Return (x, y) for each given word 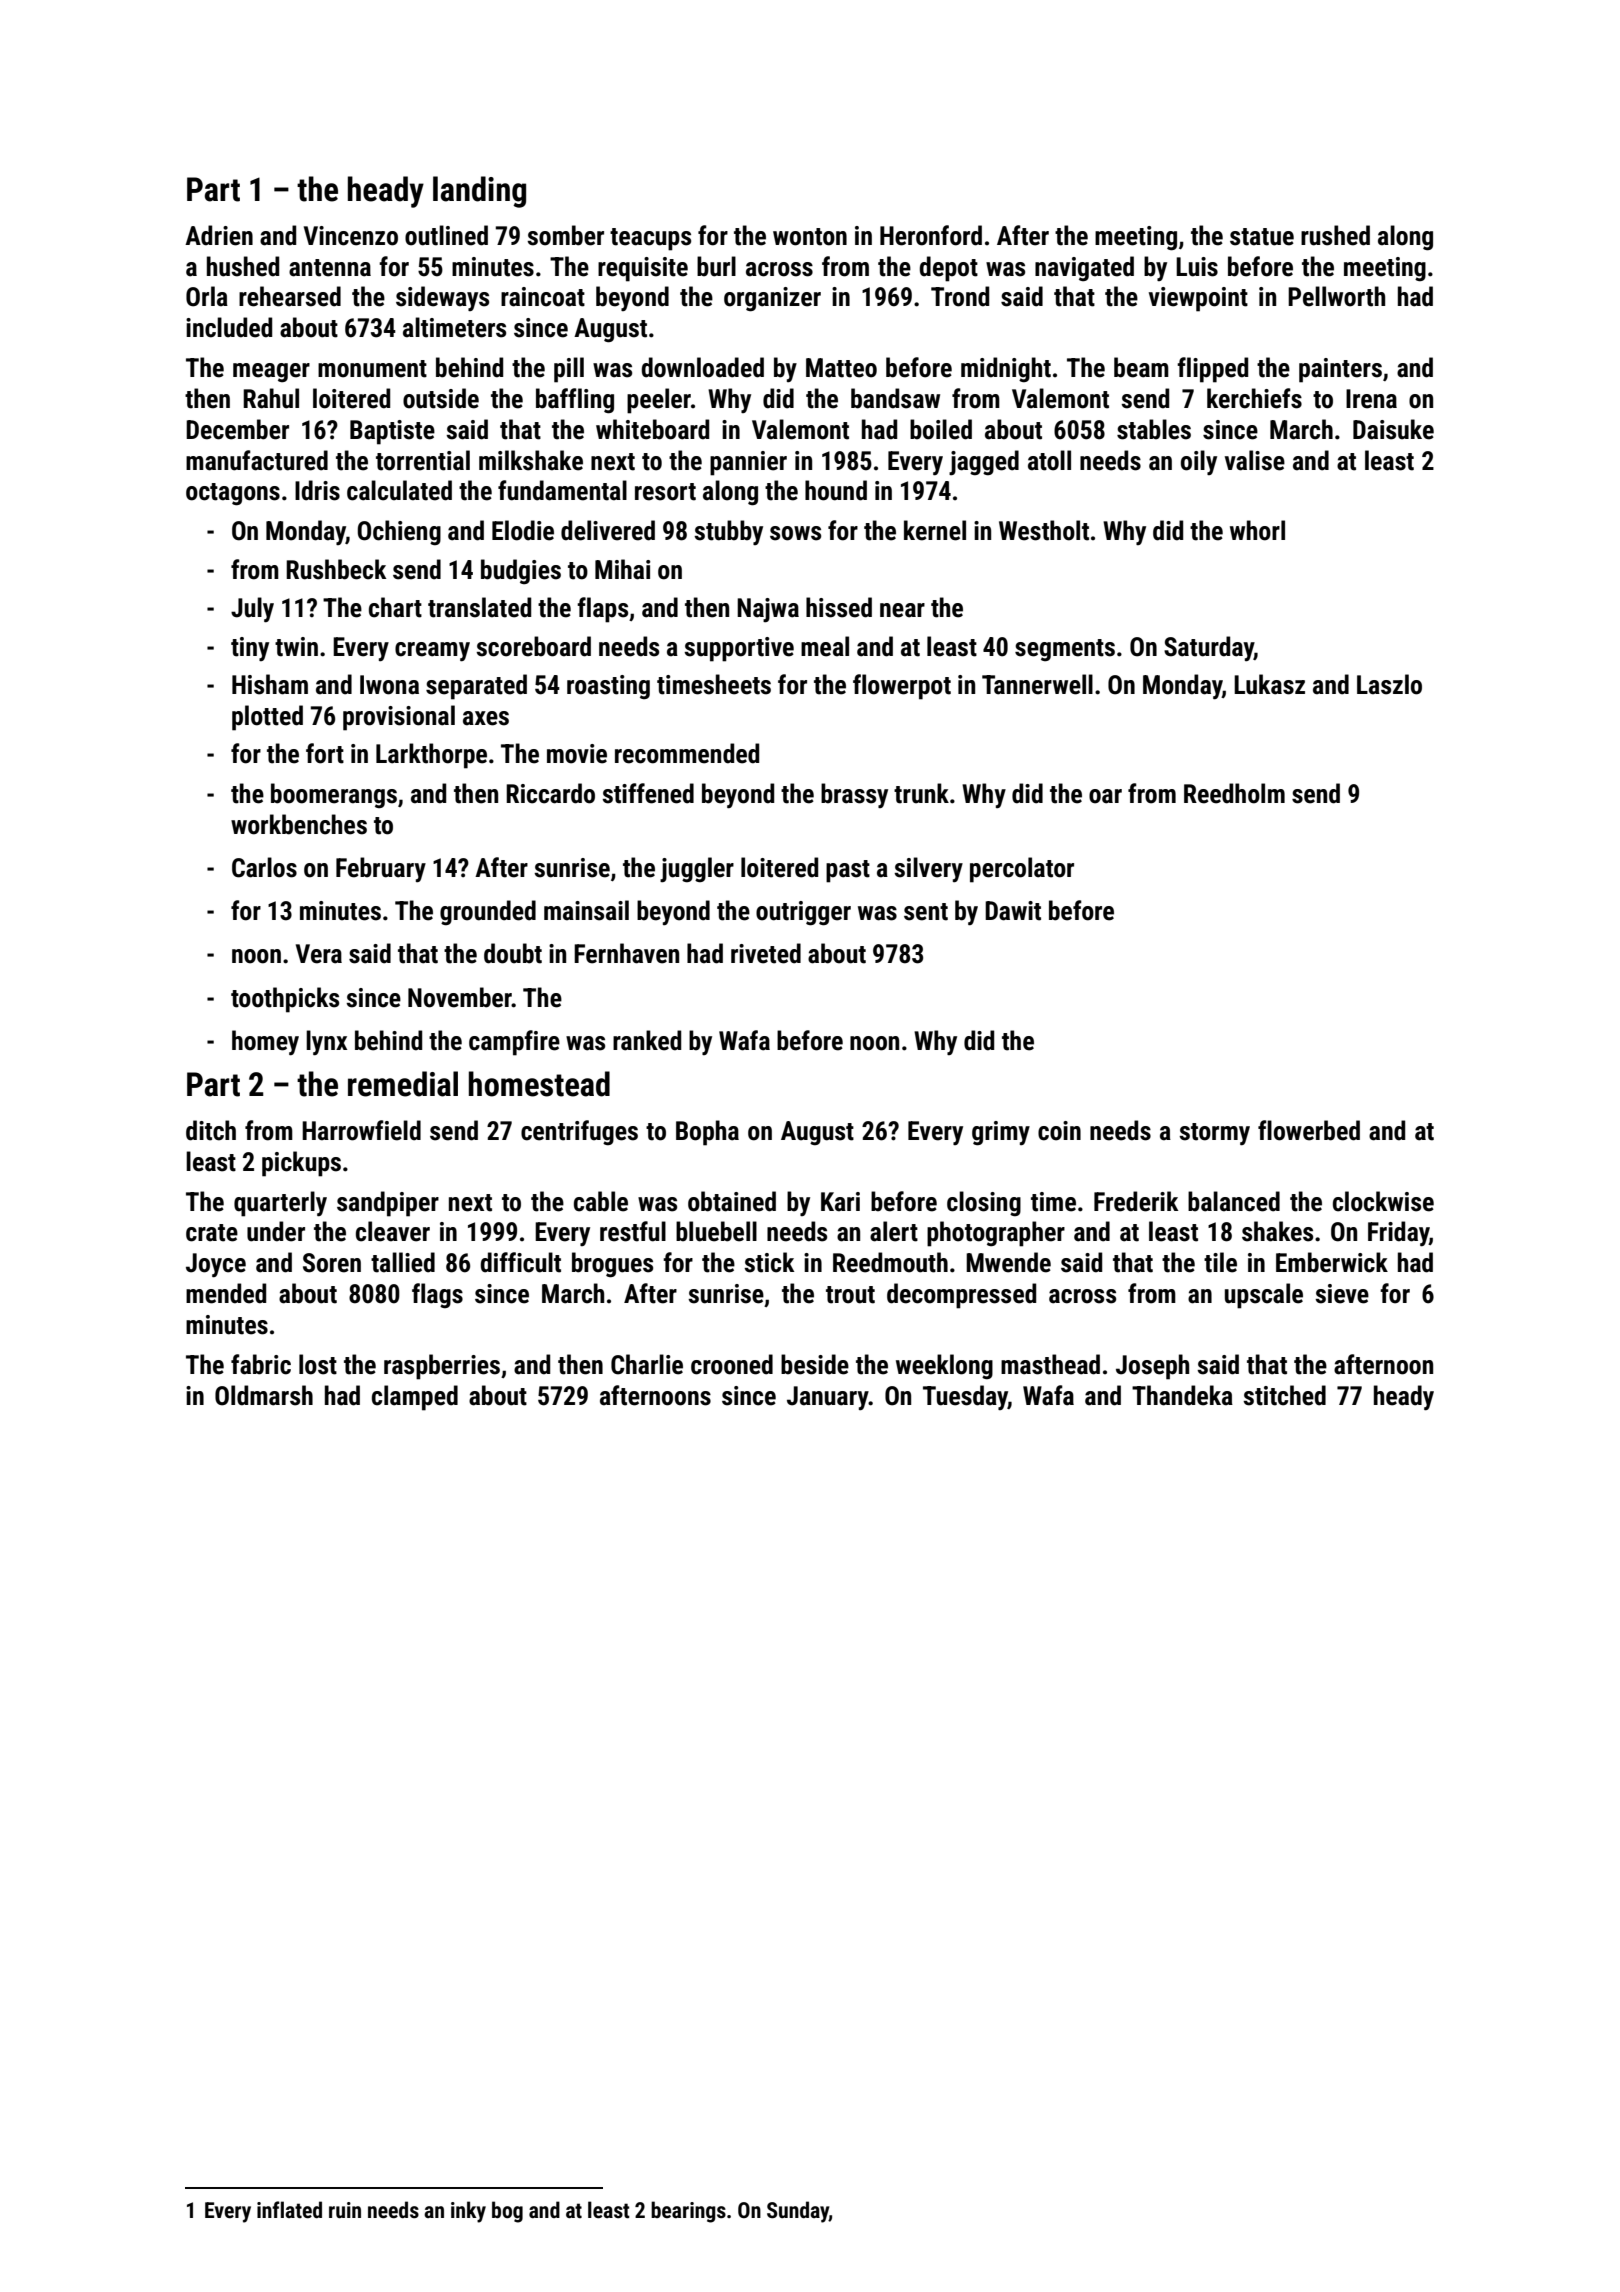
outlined (446, 235)
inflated (289, 2209)
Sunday (798, 2212)
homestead (539, 1084)
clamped (415, 1398)
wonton (810, 237)
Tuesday (965, 1397)
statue (1262, 237)
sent (926, 912)
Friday (1398, 1234)
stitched (1284, 1395)
